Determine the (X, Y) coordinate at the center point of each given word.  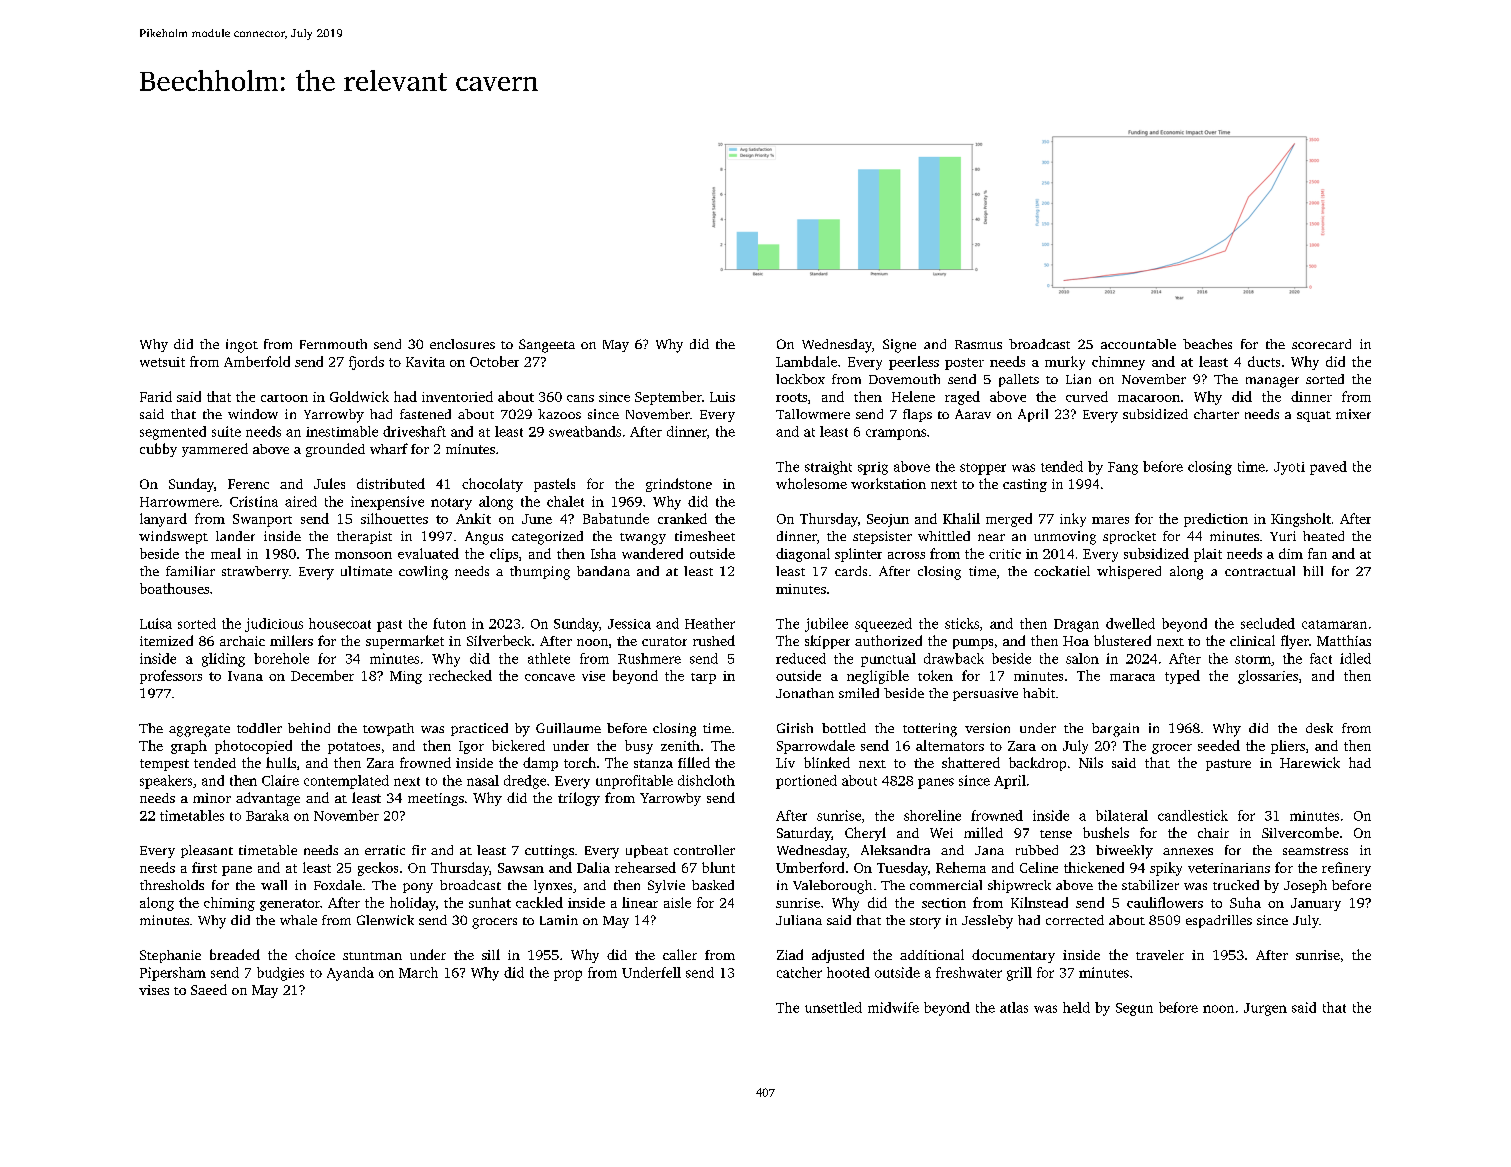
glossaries (1268, 677)
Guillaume (568, 728)
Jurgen (1265, 1009)
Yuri (1283, 536)
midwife (893, 1007)
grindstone (679, 485)
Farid (156, 396)
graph (189, 747)
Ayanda (350, 974)
